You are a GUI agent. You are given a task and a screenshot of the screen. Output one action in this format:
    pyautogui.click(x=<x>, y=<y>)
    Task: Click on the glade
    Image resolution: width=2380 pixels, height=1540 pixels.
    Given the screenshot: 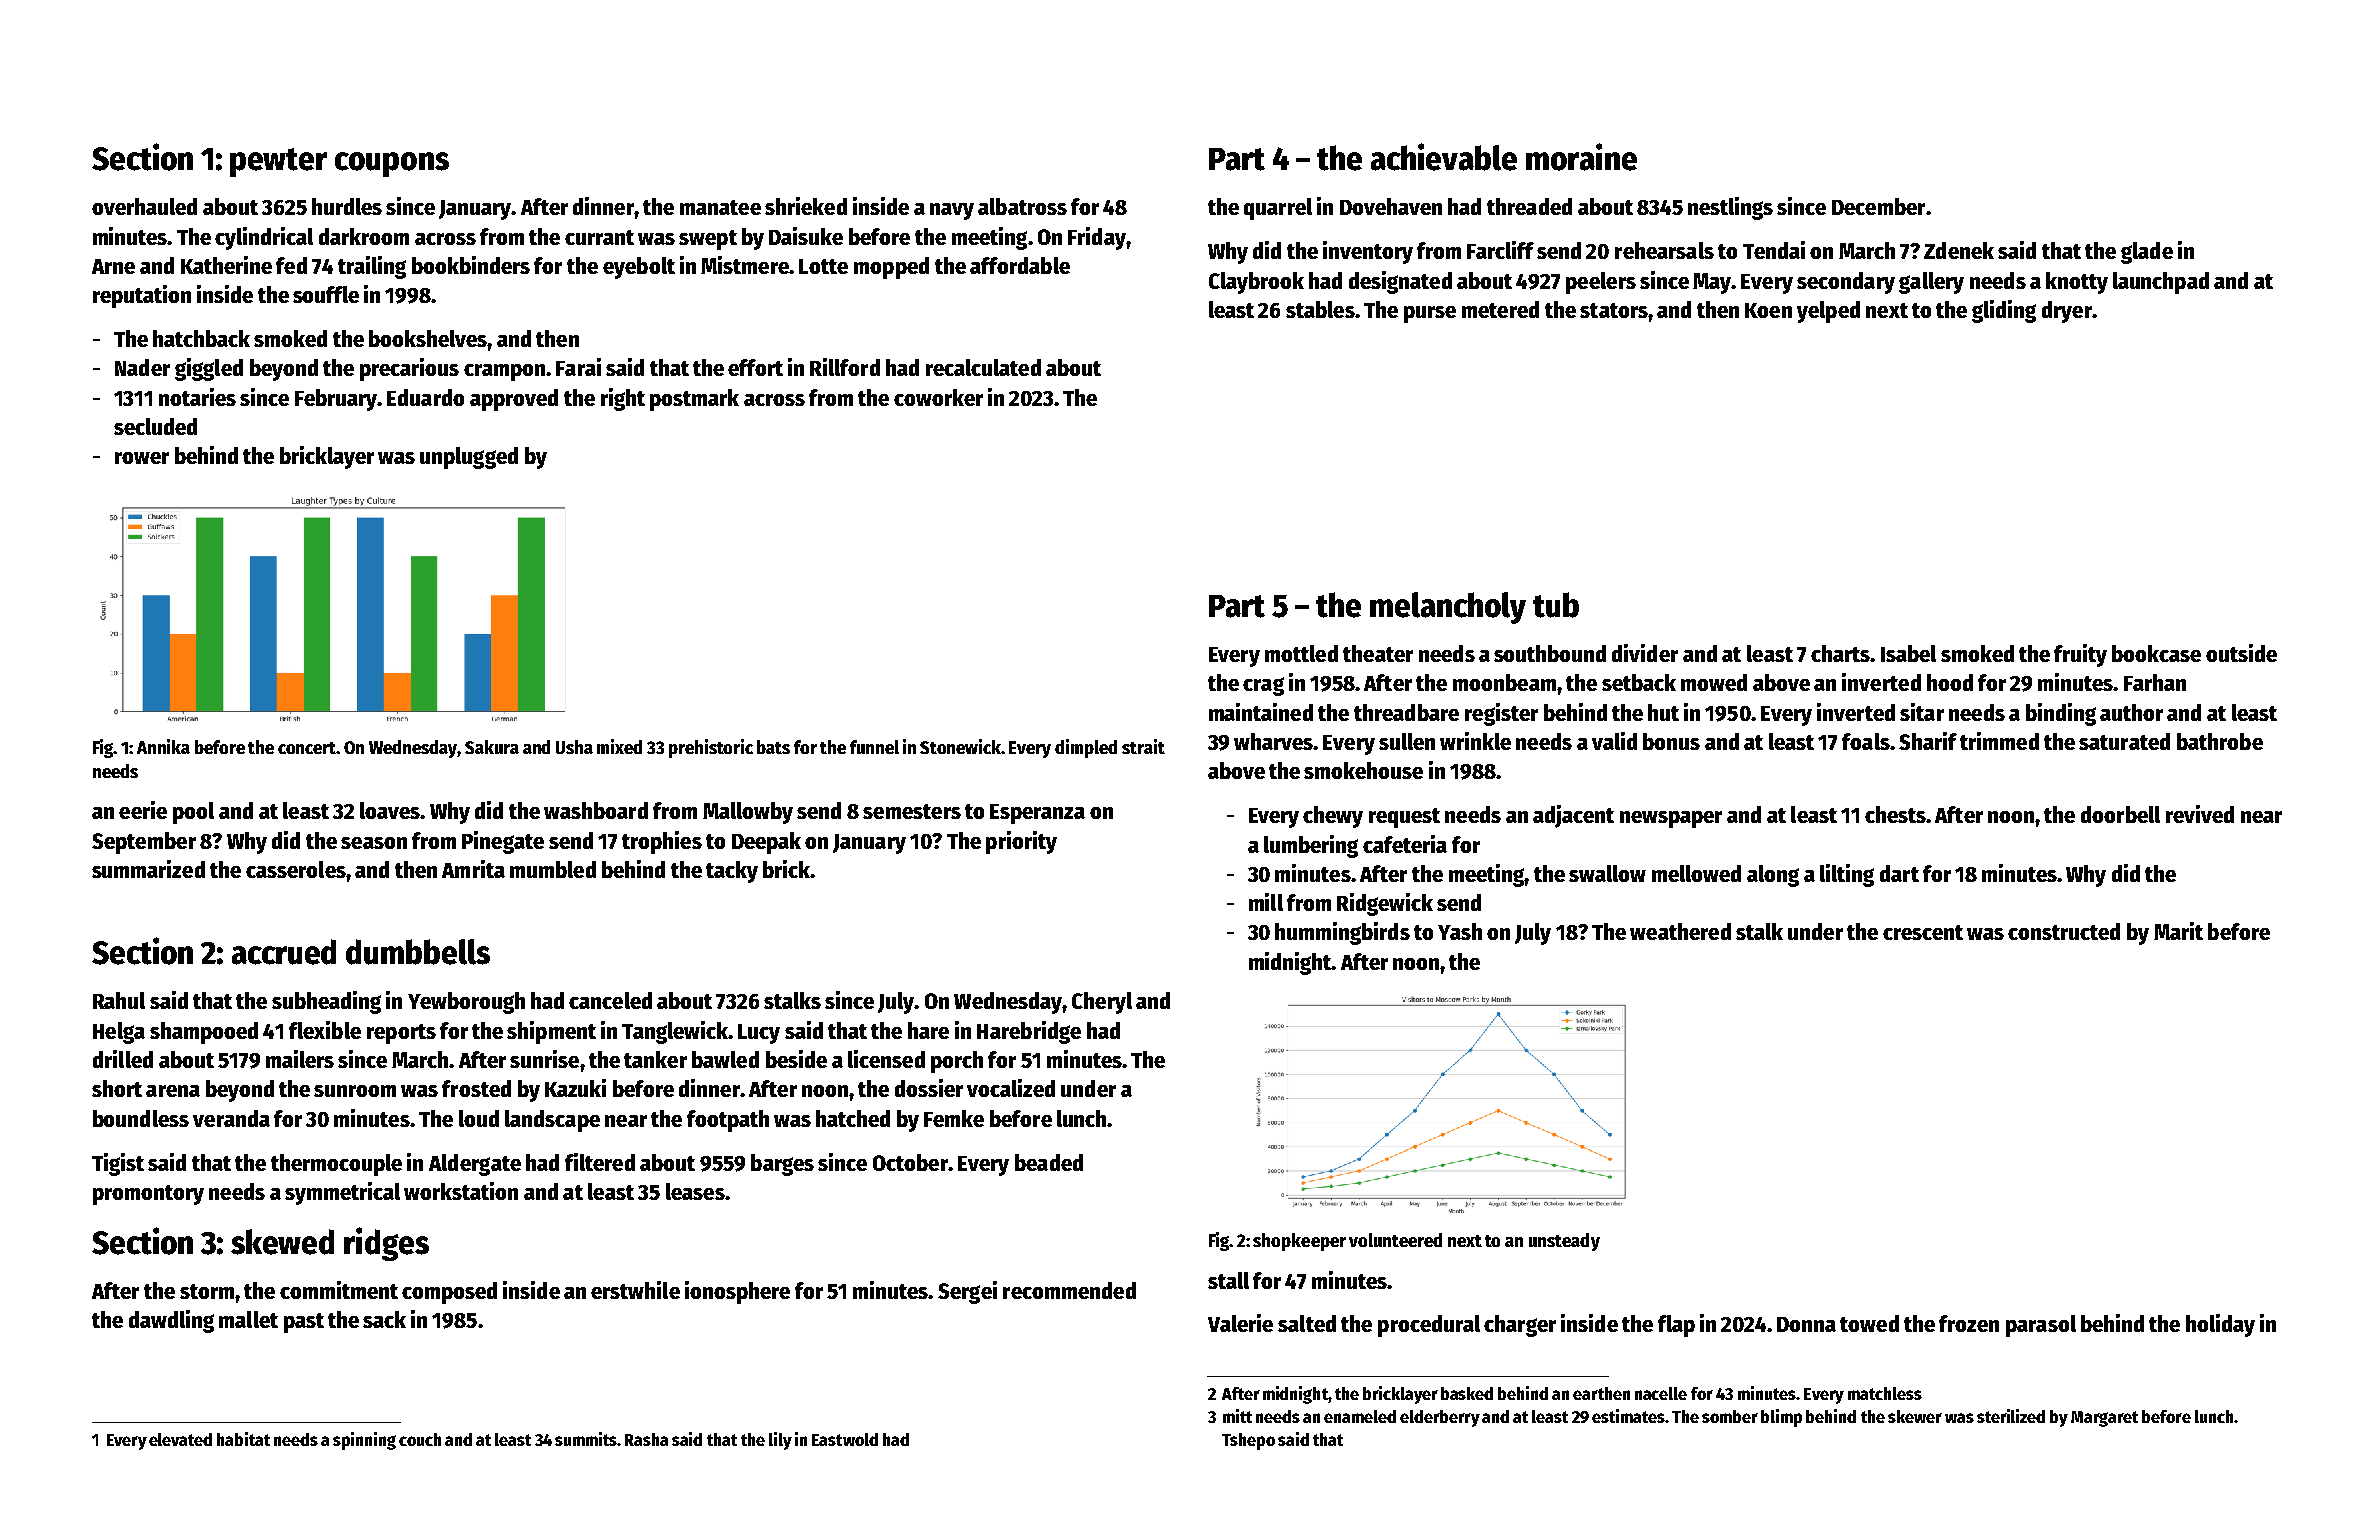 What is the action you would take?
    pyautogui.click(x=2147, y=253)
